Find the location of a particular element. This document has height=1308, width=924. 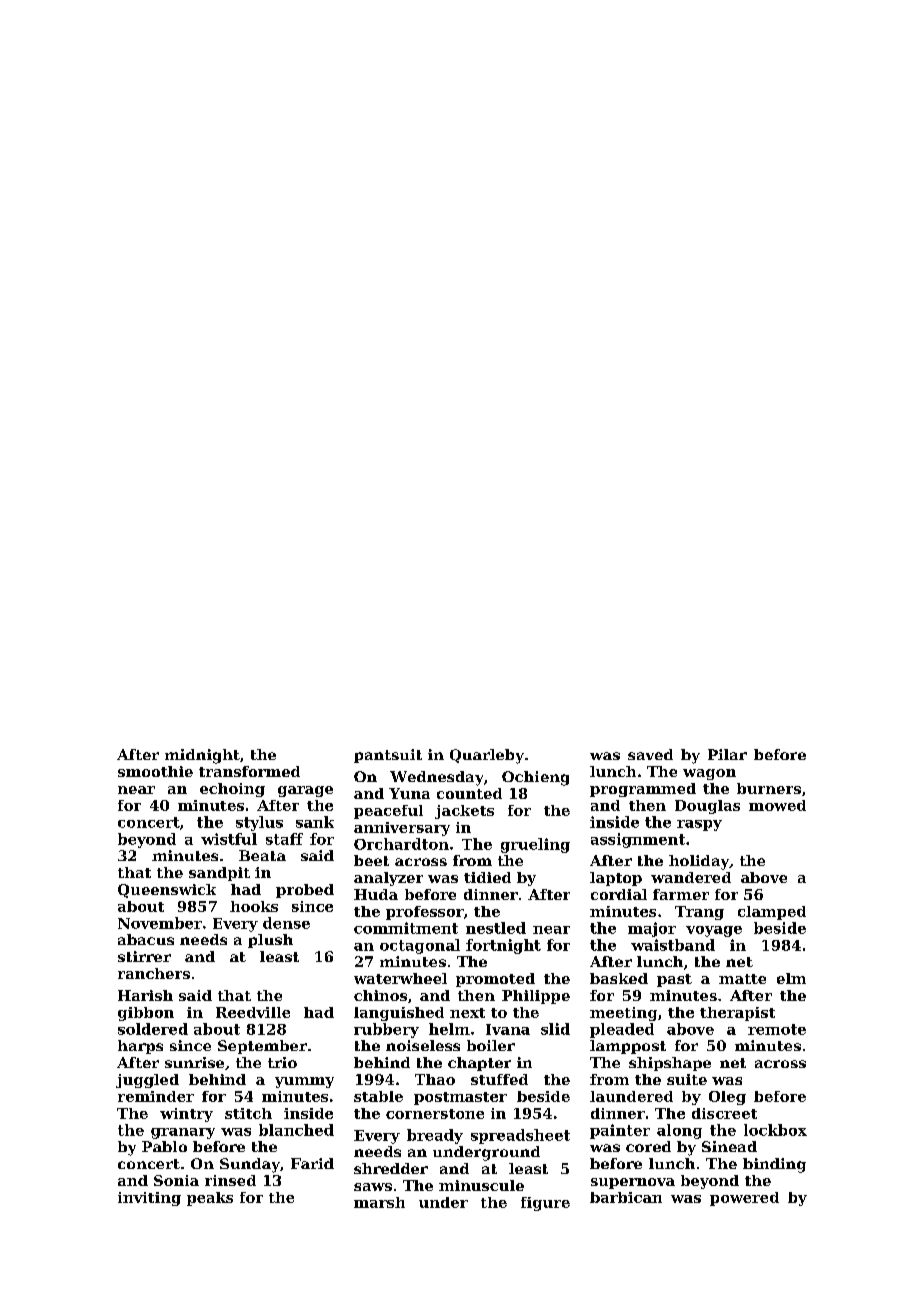

transformed is located at coordinates (249, 771).
